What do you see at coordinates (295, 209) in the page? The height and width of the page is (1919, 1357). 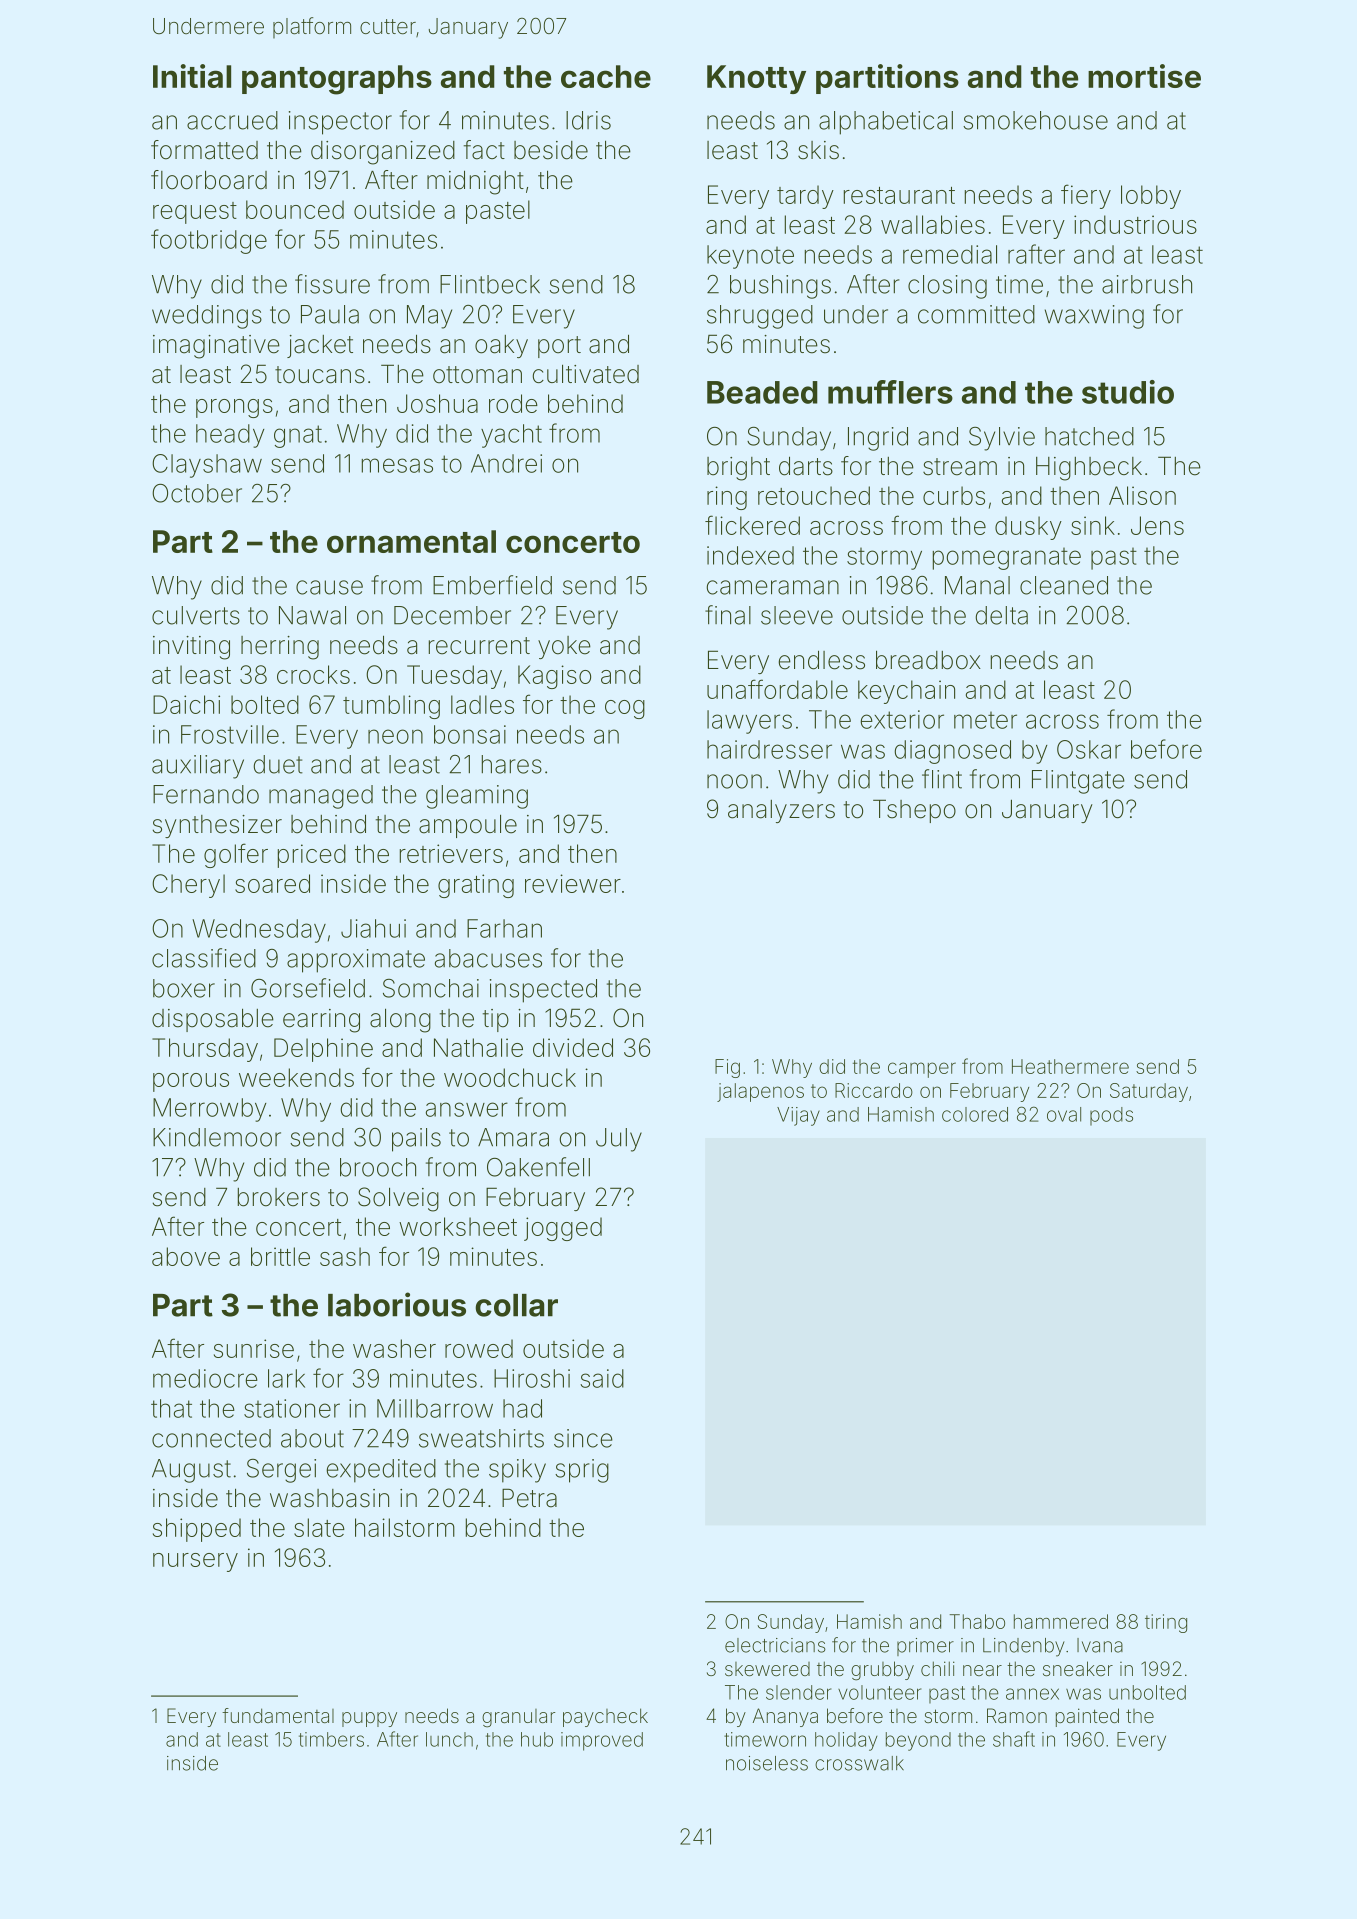 I see `bounced` at bounding box center [295, 209].
